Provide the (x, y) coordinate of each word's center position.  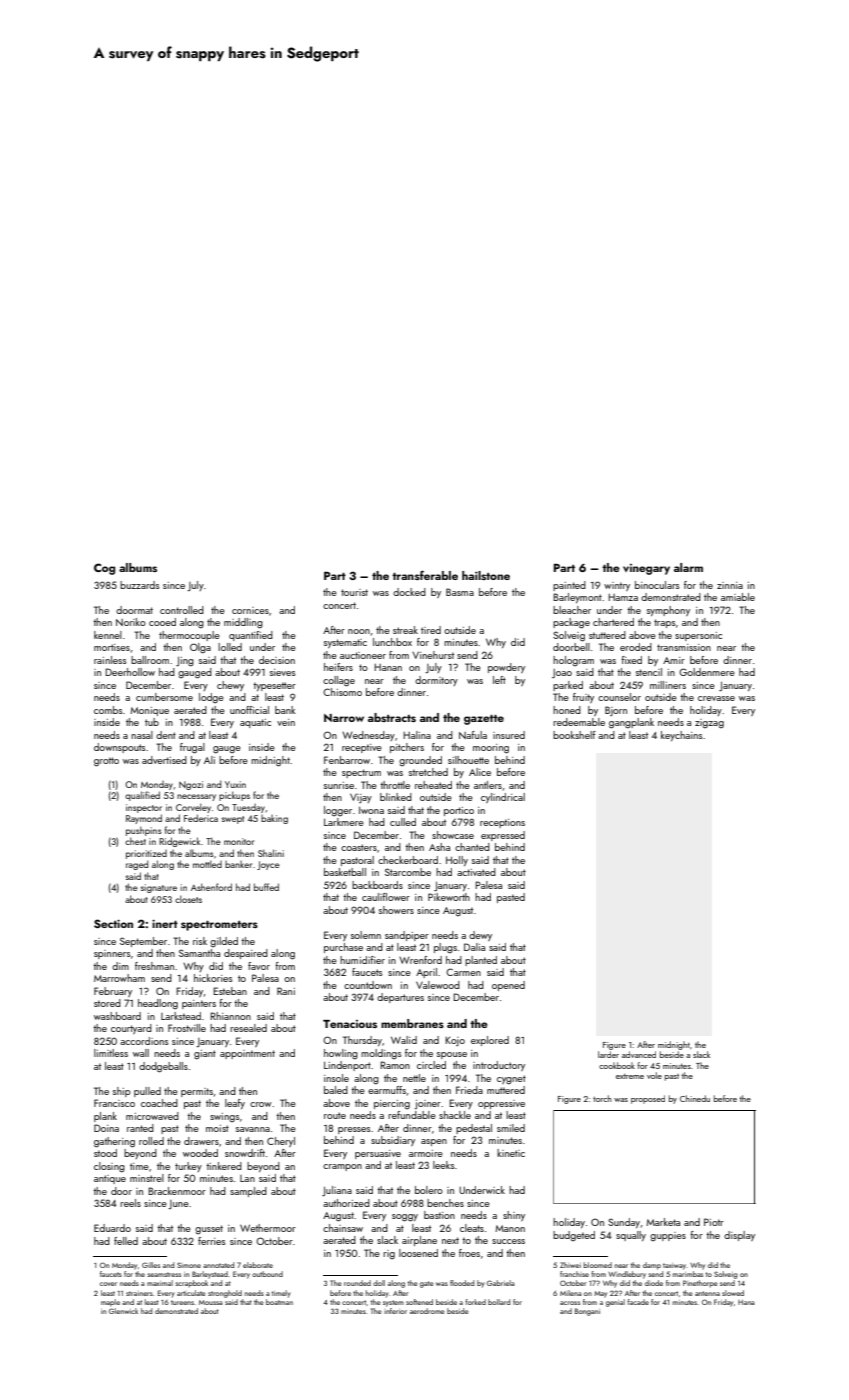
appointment (247, 1054)
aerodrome (427, 1311)
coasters (359, 847)
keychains (682, 736)
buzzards (140, 585)
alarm (688, 567)
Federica (201, 818)
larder (608, 1054)
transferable (425, 575)
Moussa (211, 1302)
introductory (499, 1066)
